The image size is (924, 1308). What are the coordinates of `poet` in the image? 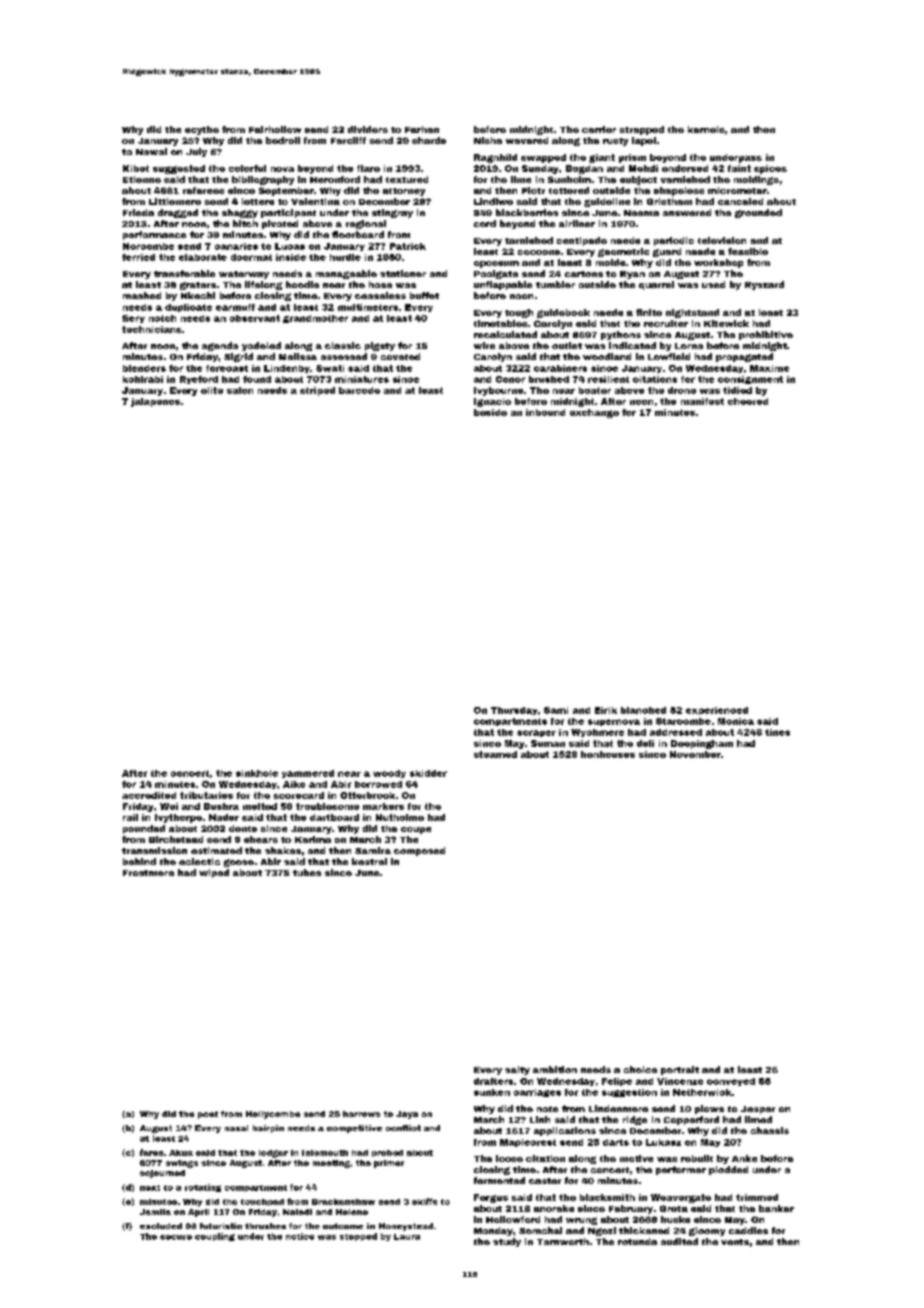 It's located at (208, 1115).
